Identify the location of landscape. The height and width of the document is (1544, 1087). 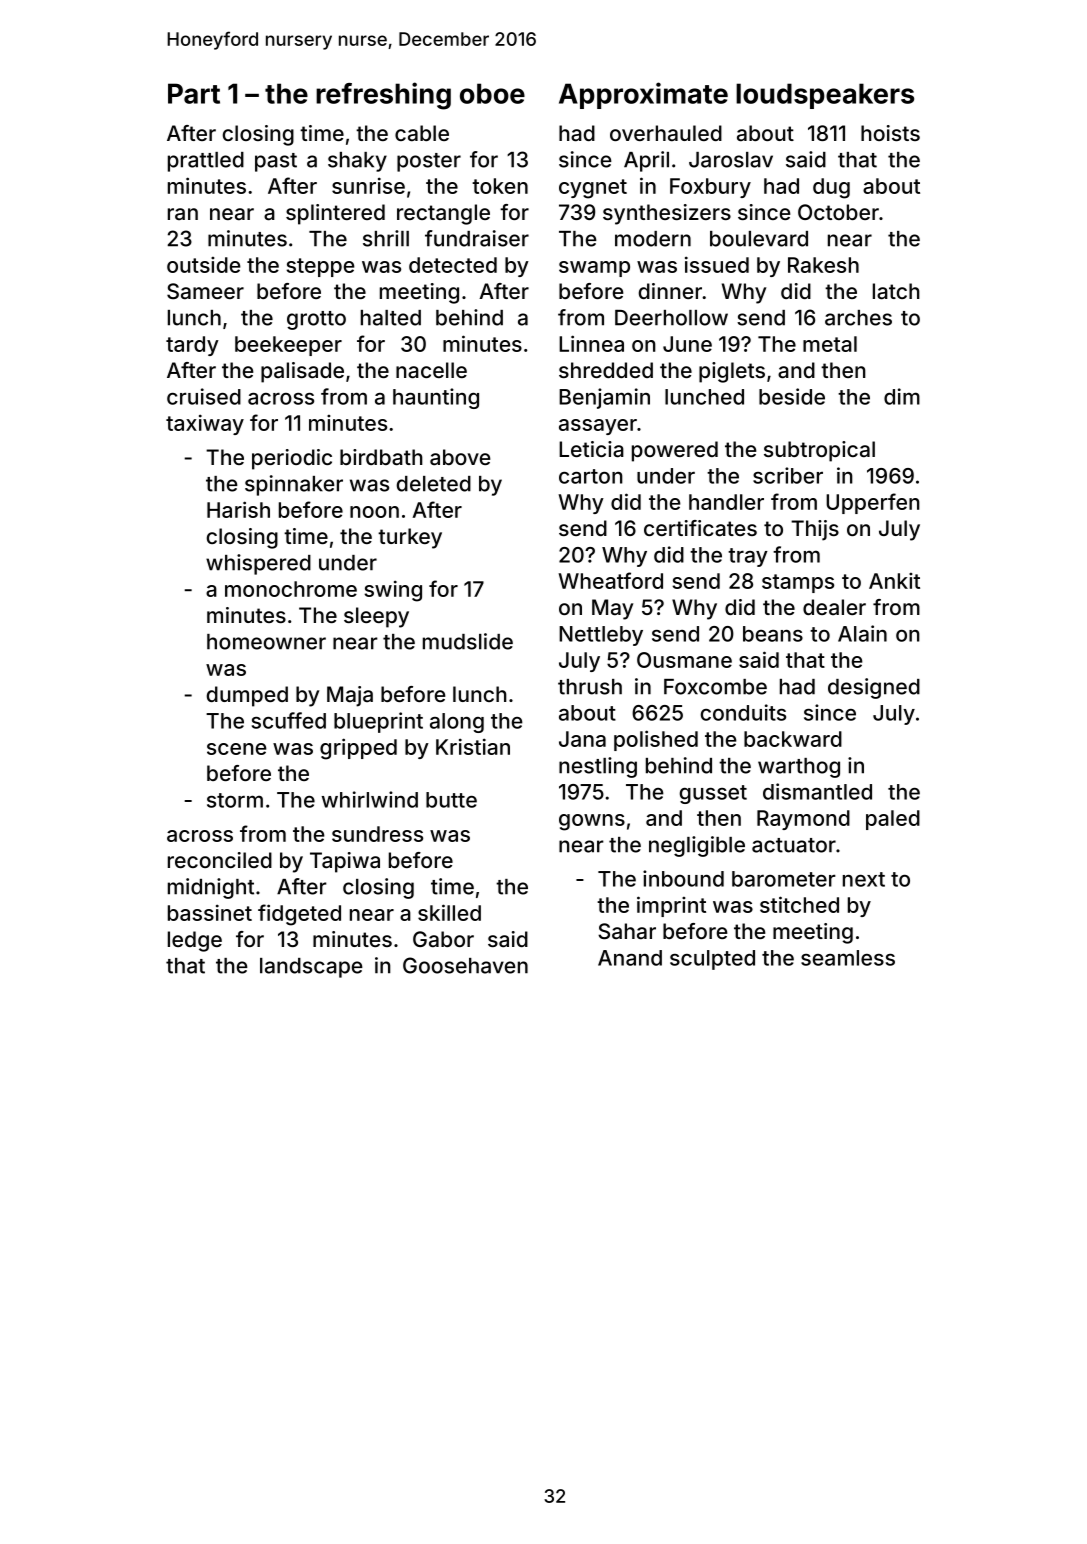
(311, 968).
